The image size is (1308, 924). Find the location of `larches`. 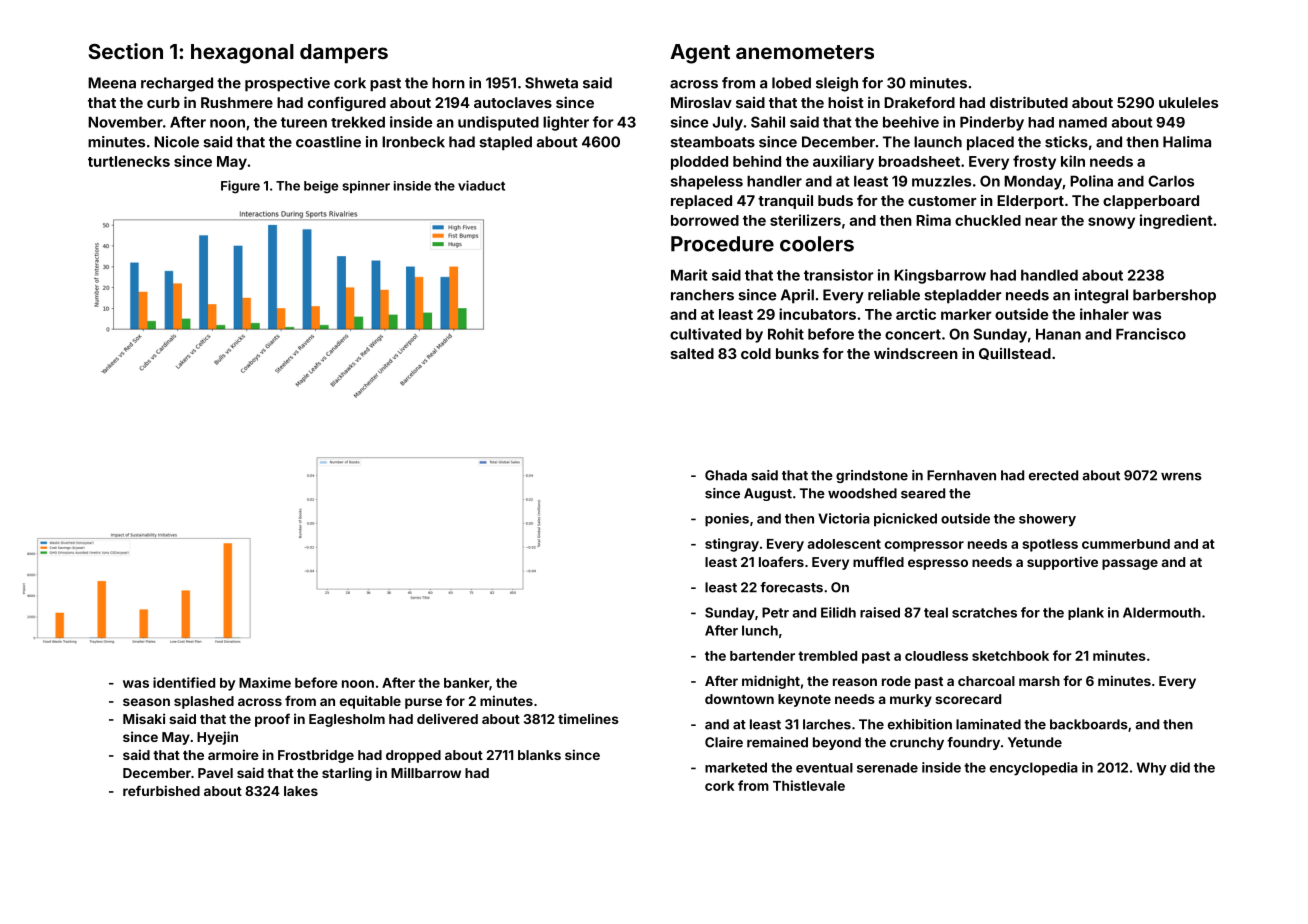

larches is located at coordinates (827, 724).
